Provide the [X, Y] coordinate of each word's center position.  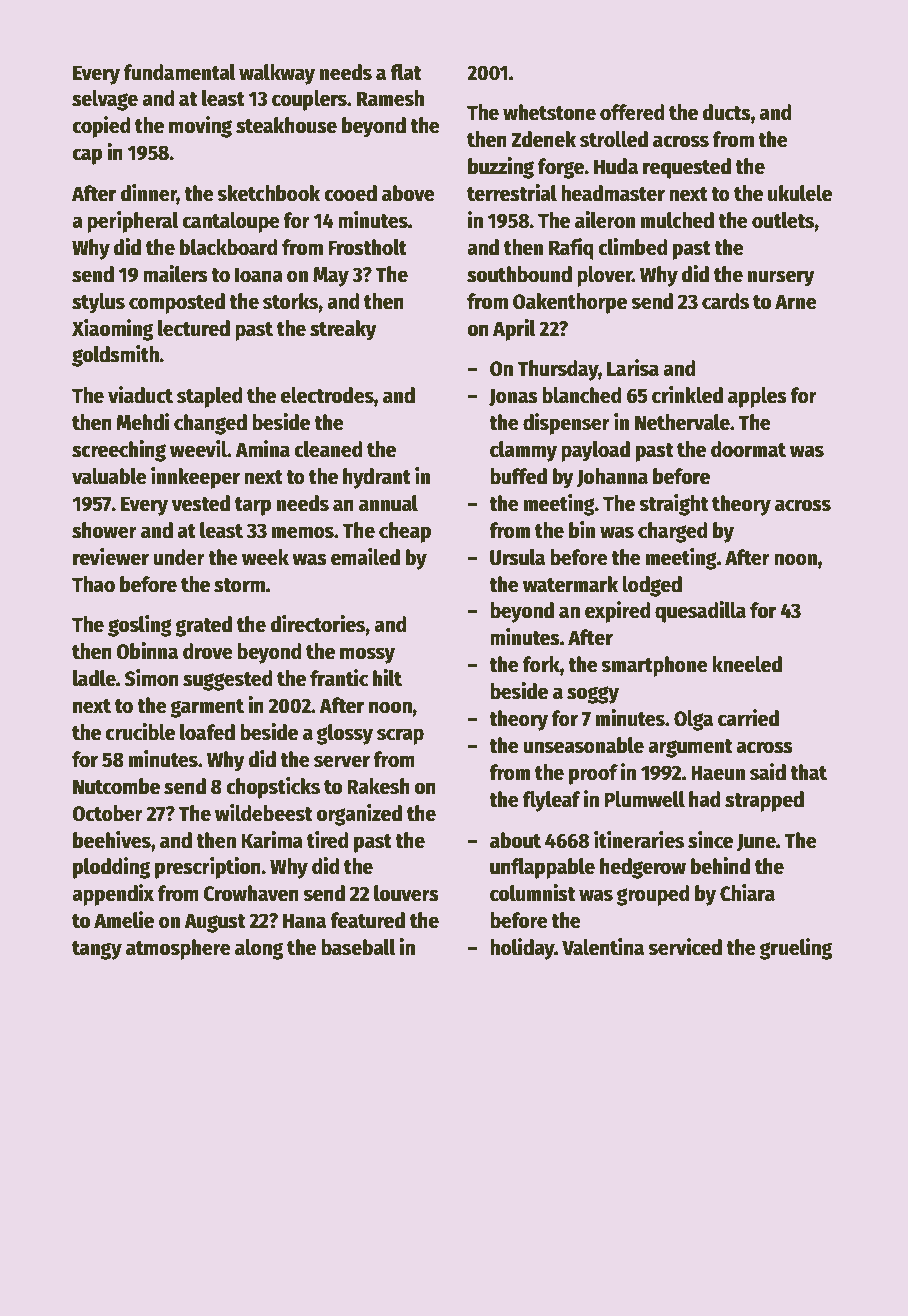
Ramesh [390, 98]
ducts [726, 112]
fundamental [179, 72]
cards [725, 301]
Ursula [517, 557]
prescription [208, 868]
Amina [262, 449]
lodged [652, 586]
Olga [693, 720]
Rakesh [378, 786]
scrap [400, 736]
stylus [98, 303]
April [514, 330]
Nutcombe [116, 786]
